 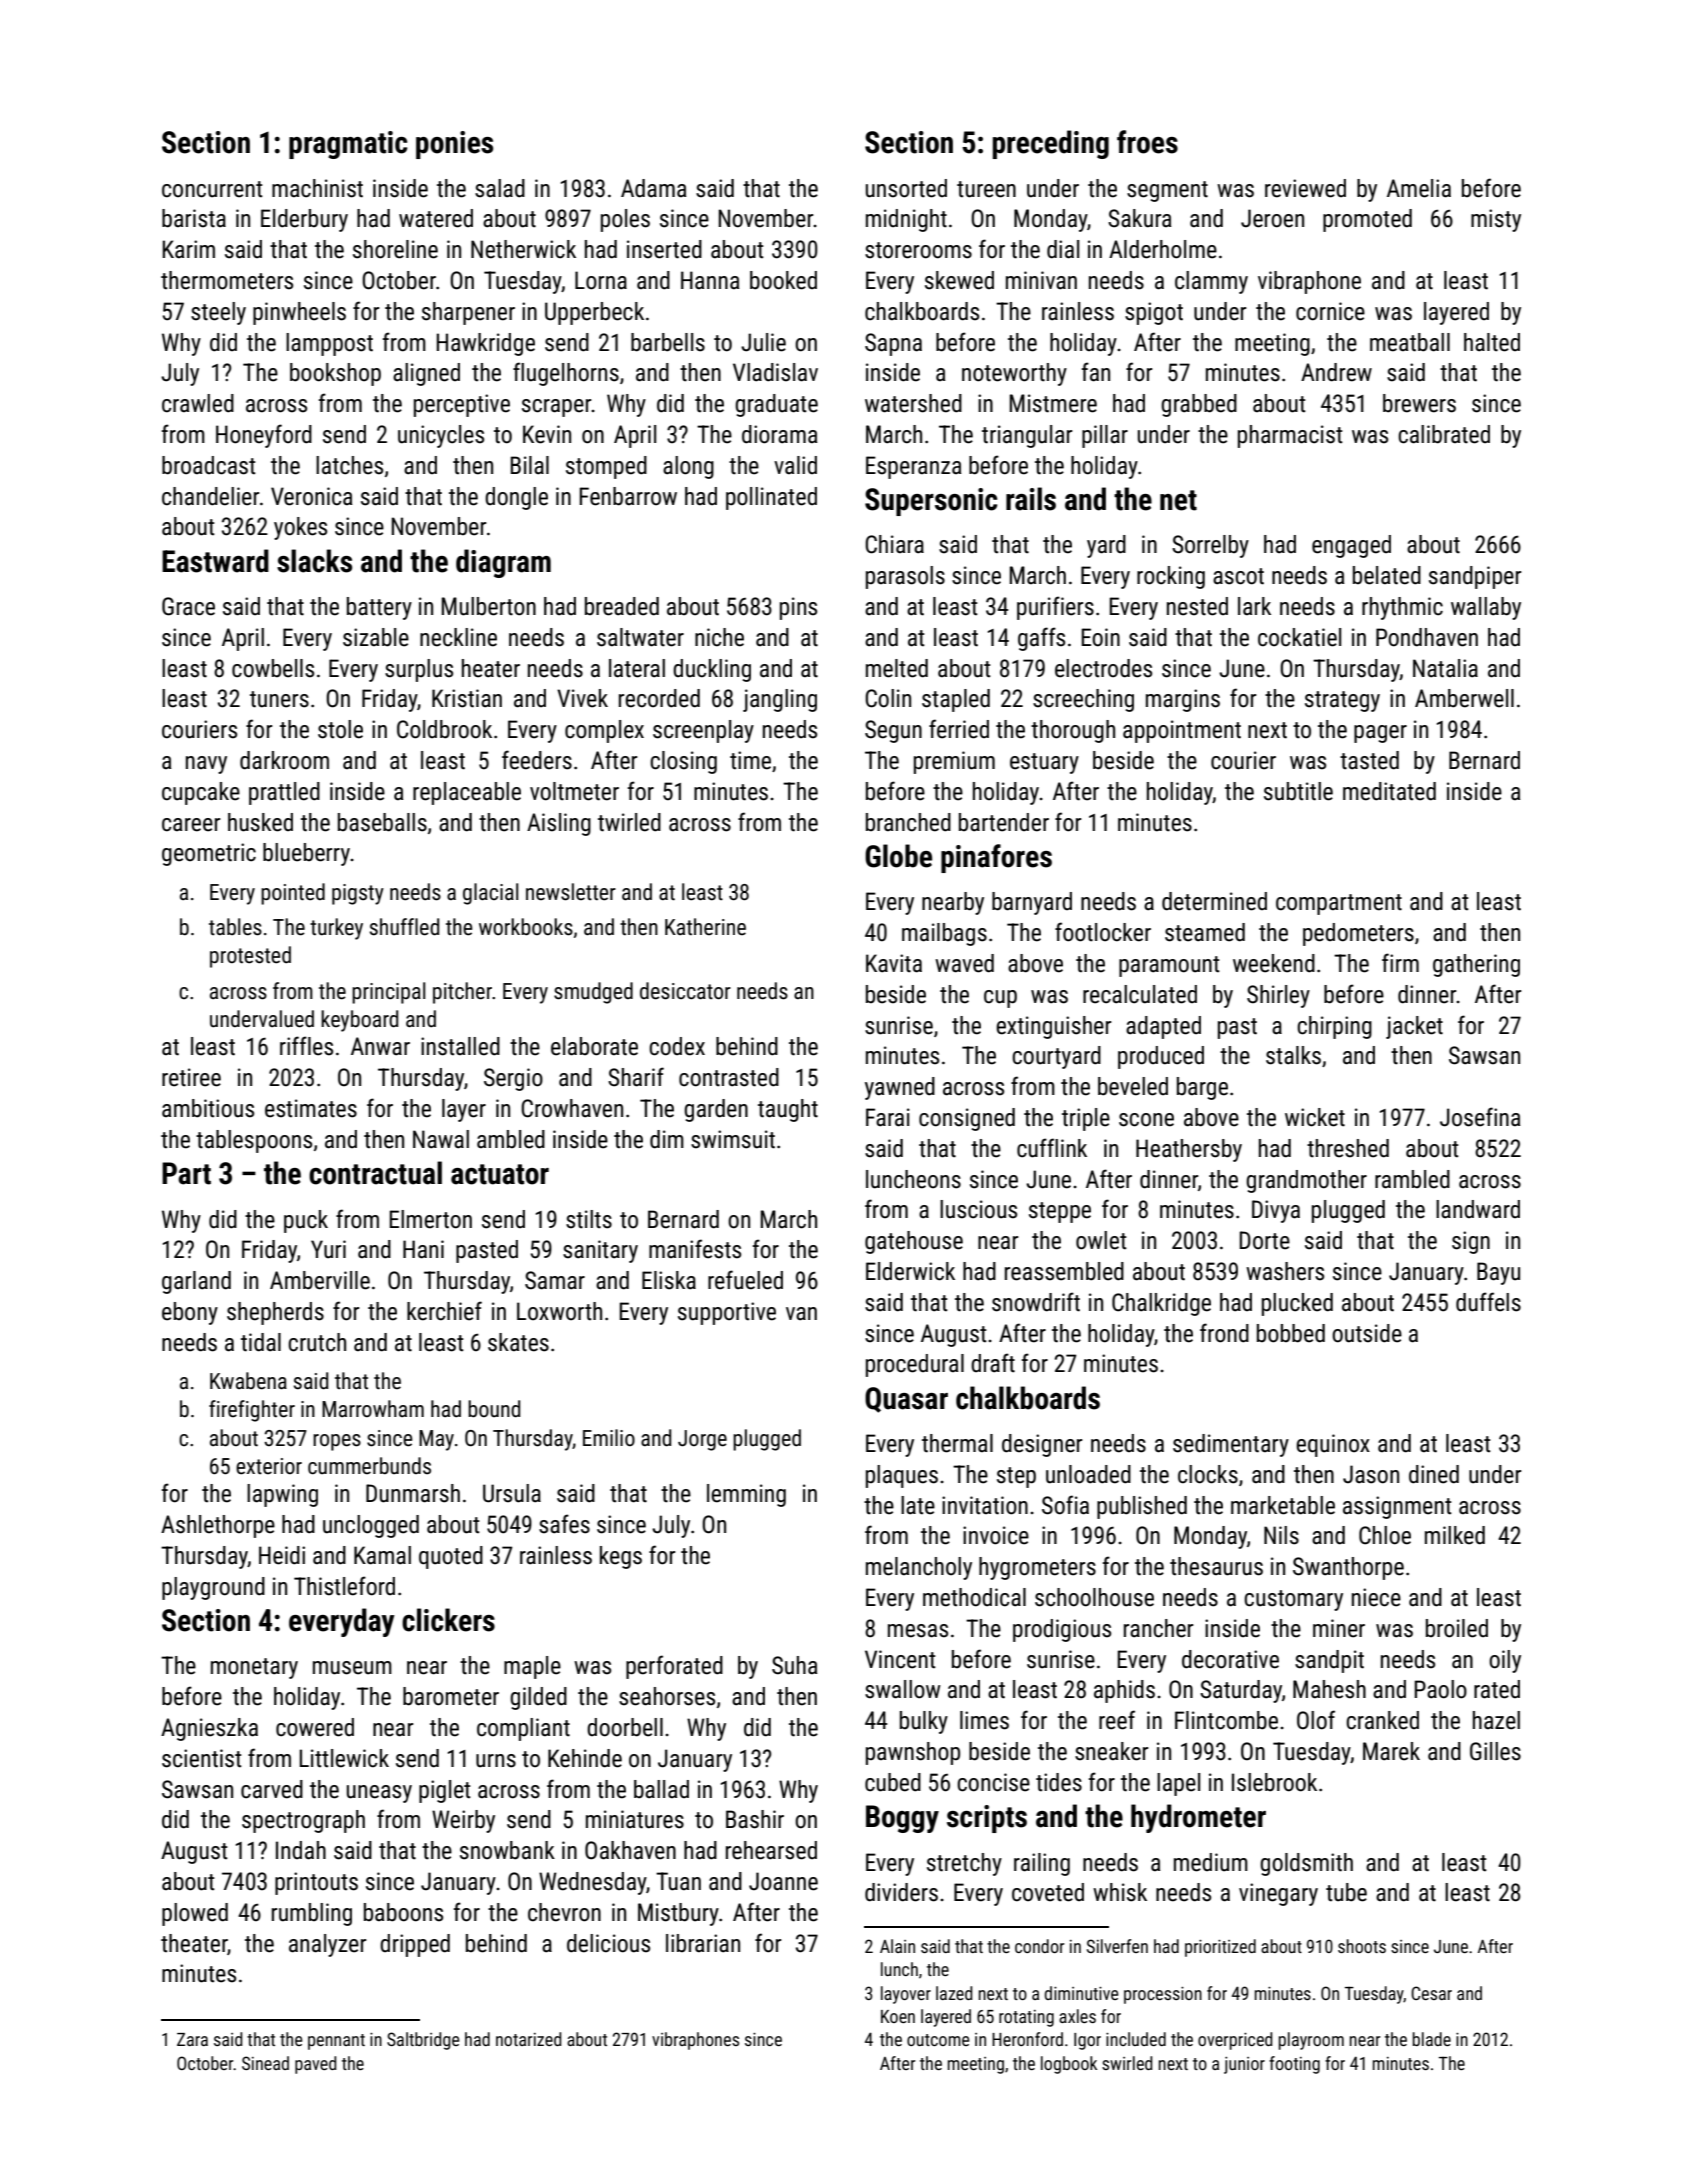 What do you see at coordinates (215, 561) in the image?
I see `Eastward` at bounding box center [215, 561].
